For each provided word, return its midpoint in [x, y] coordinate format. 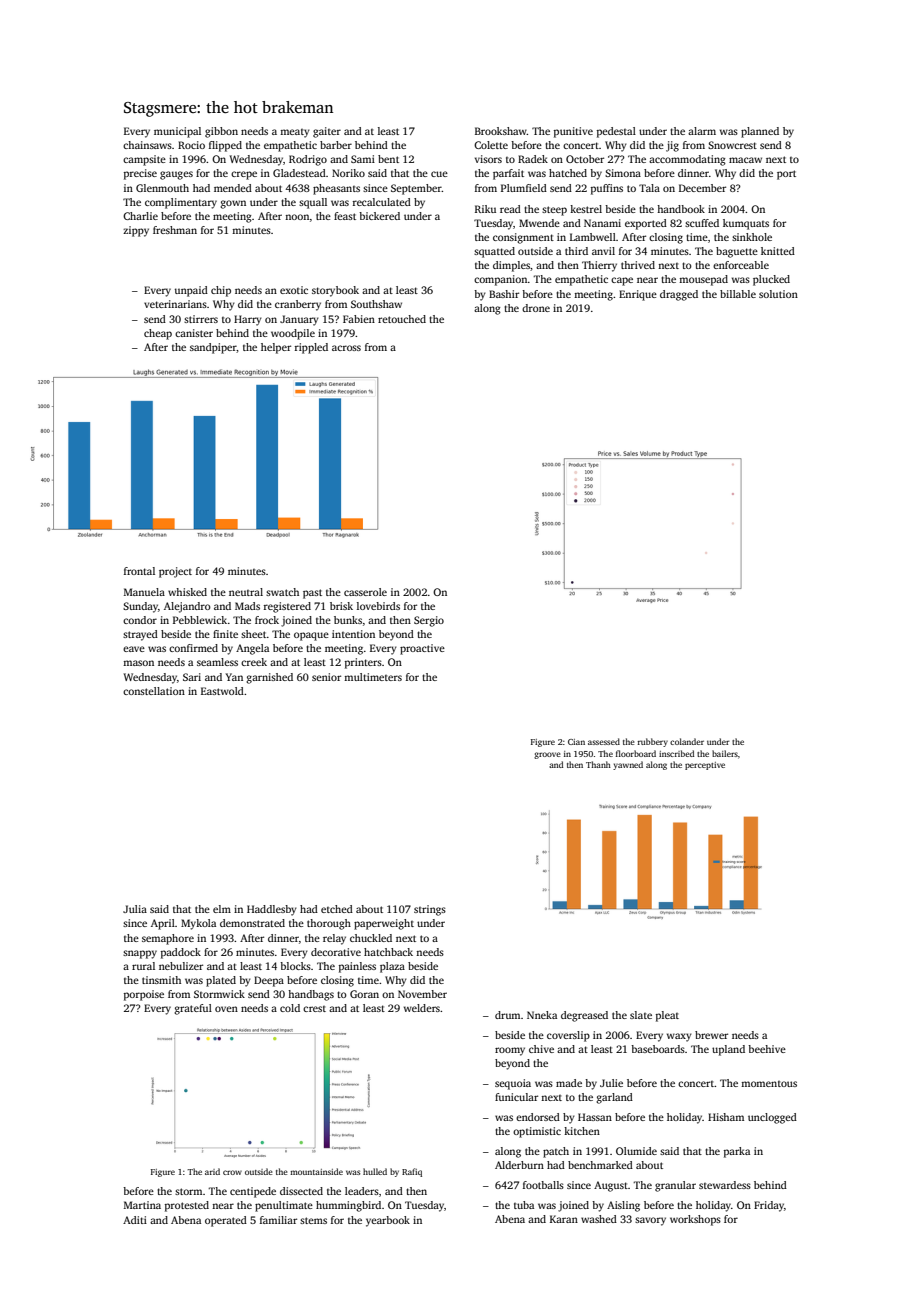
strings [430, 910]
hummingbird [348, 1206]
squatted [494, 252]
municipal [177, 132]
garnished [269, 678]
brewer [711, 1035]
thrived [638, 265]
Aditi [135, 1220]
